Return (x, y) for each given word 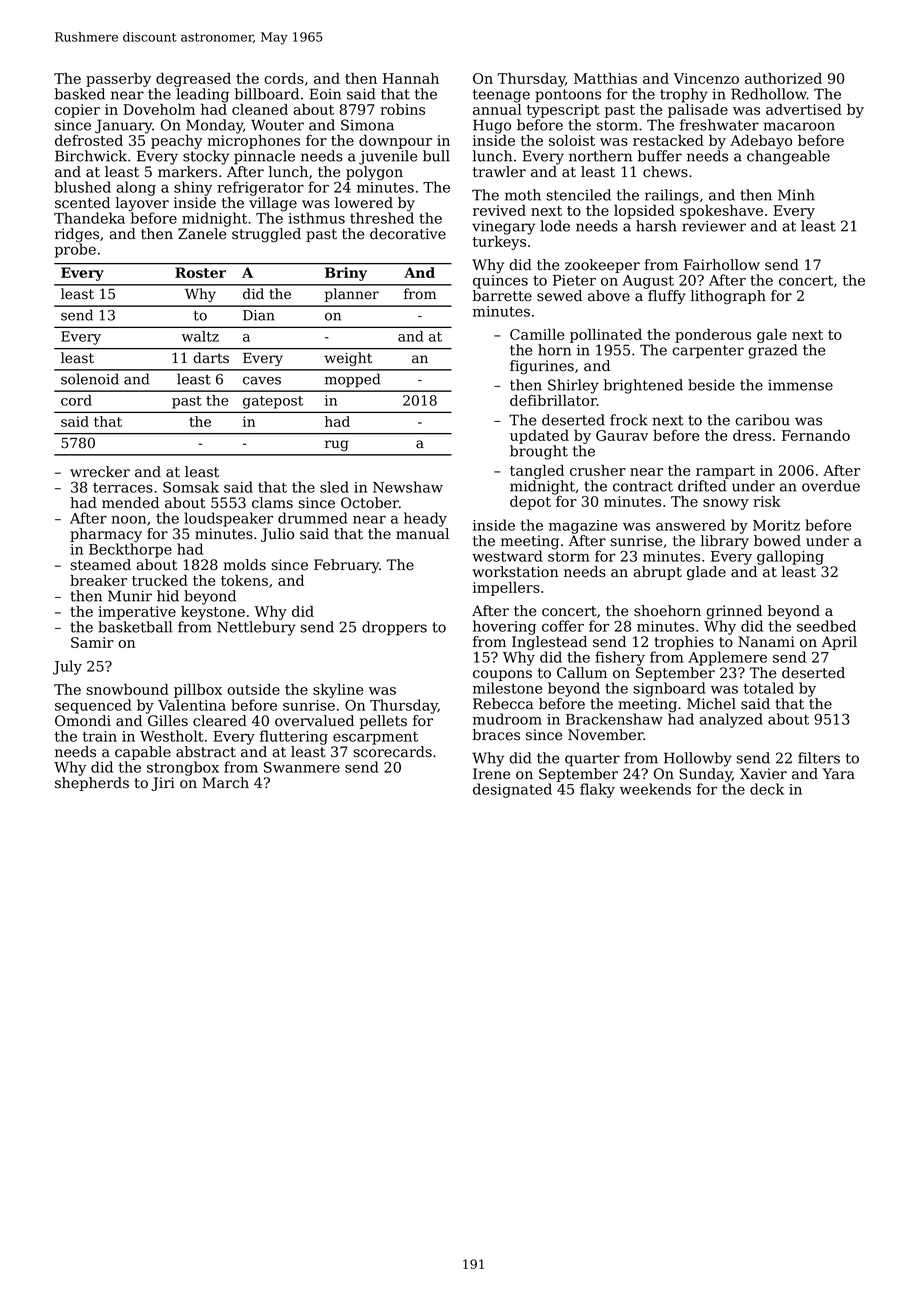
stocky (206, 157)
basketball (135, 627)
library (725, 542)
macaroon (799, 126)
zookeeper (602, 266)
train (100, 736)
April (839, 643)
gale (772, 335)
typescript (563, 111)
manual (422, 534)
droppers (394, 628)
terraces (123, 488)
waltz (200, 336)
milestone (507, 688)
